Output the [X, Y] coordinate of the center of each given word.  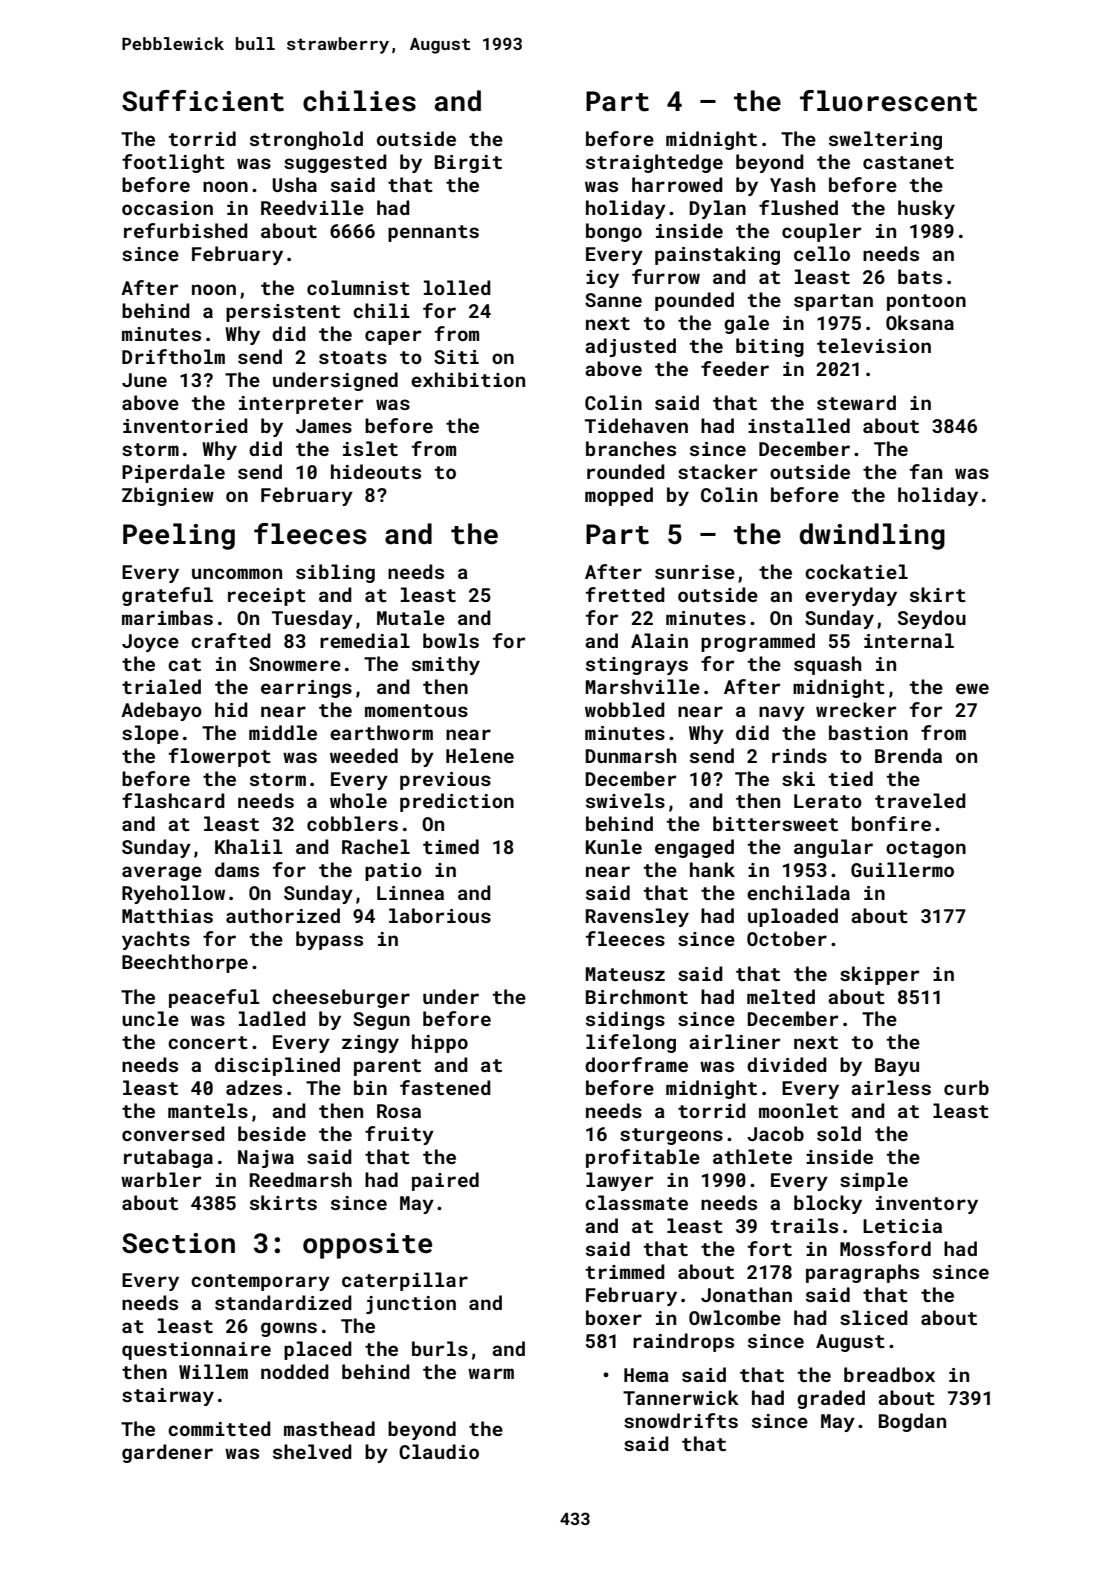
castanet [908, 162]
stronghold [306, 140]
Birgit [468, 164]
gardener [167, 1453]
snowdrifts [681, 1420]
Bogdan [912, 1422]
